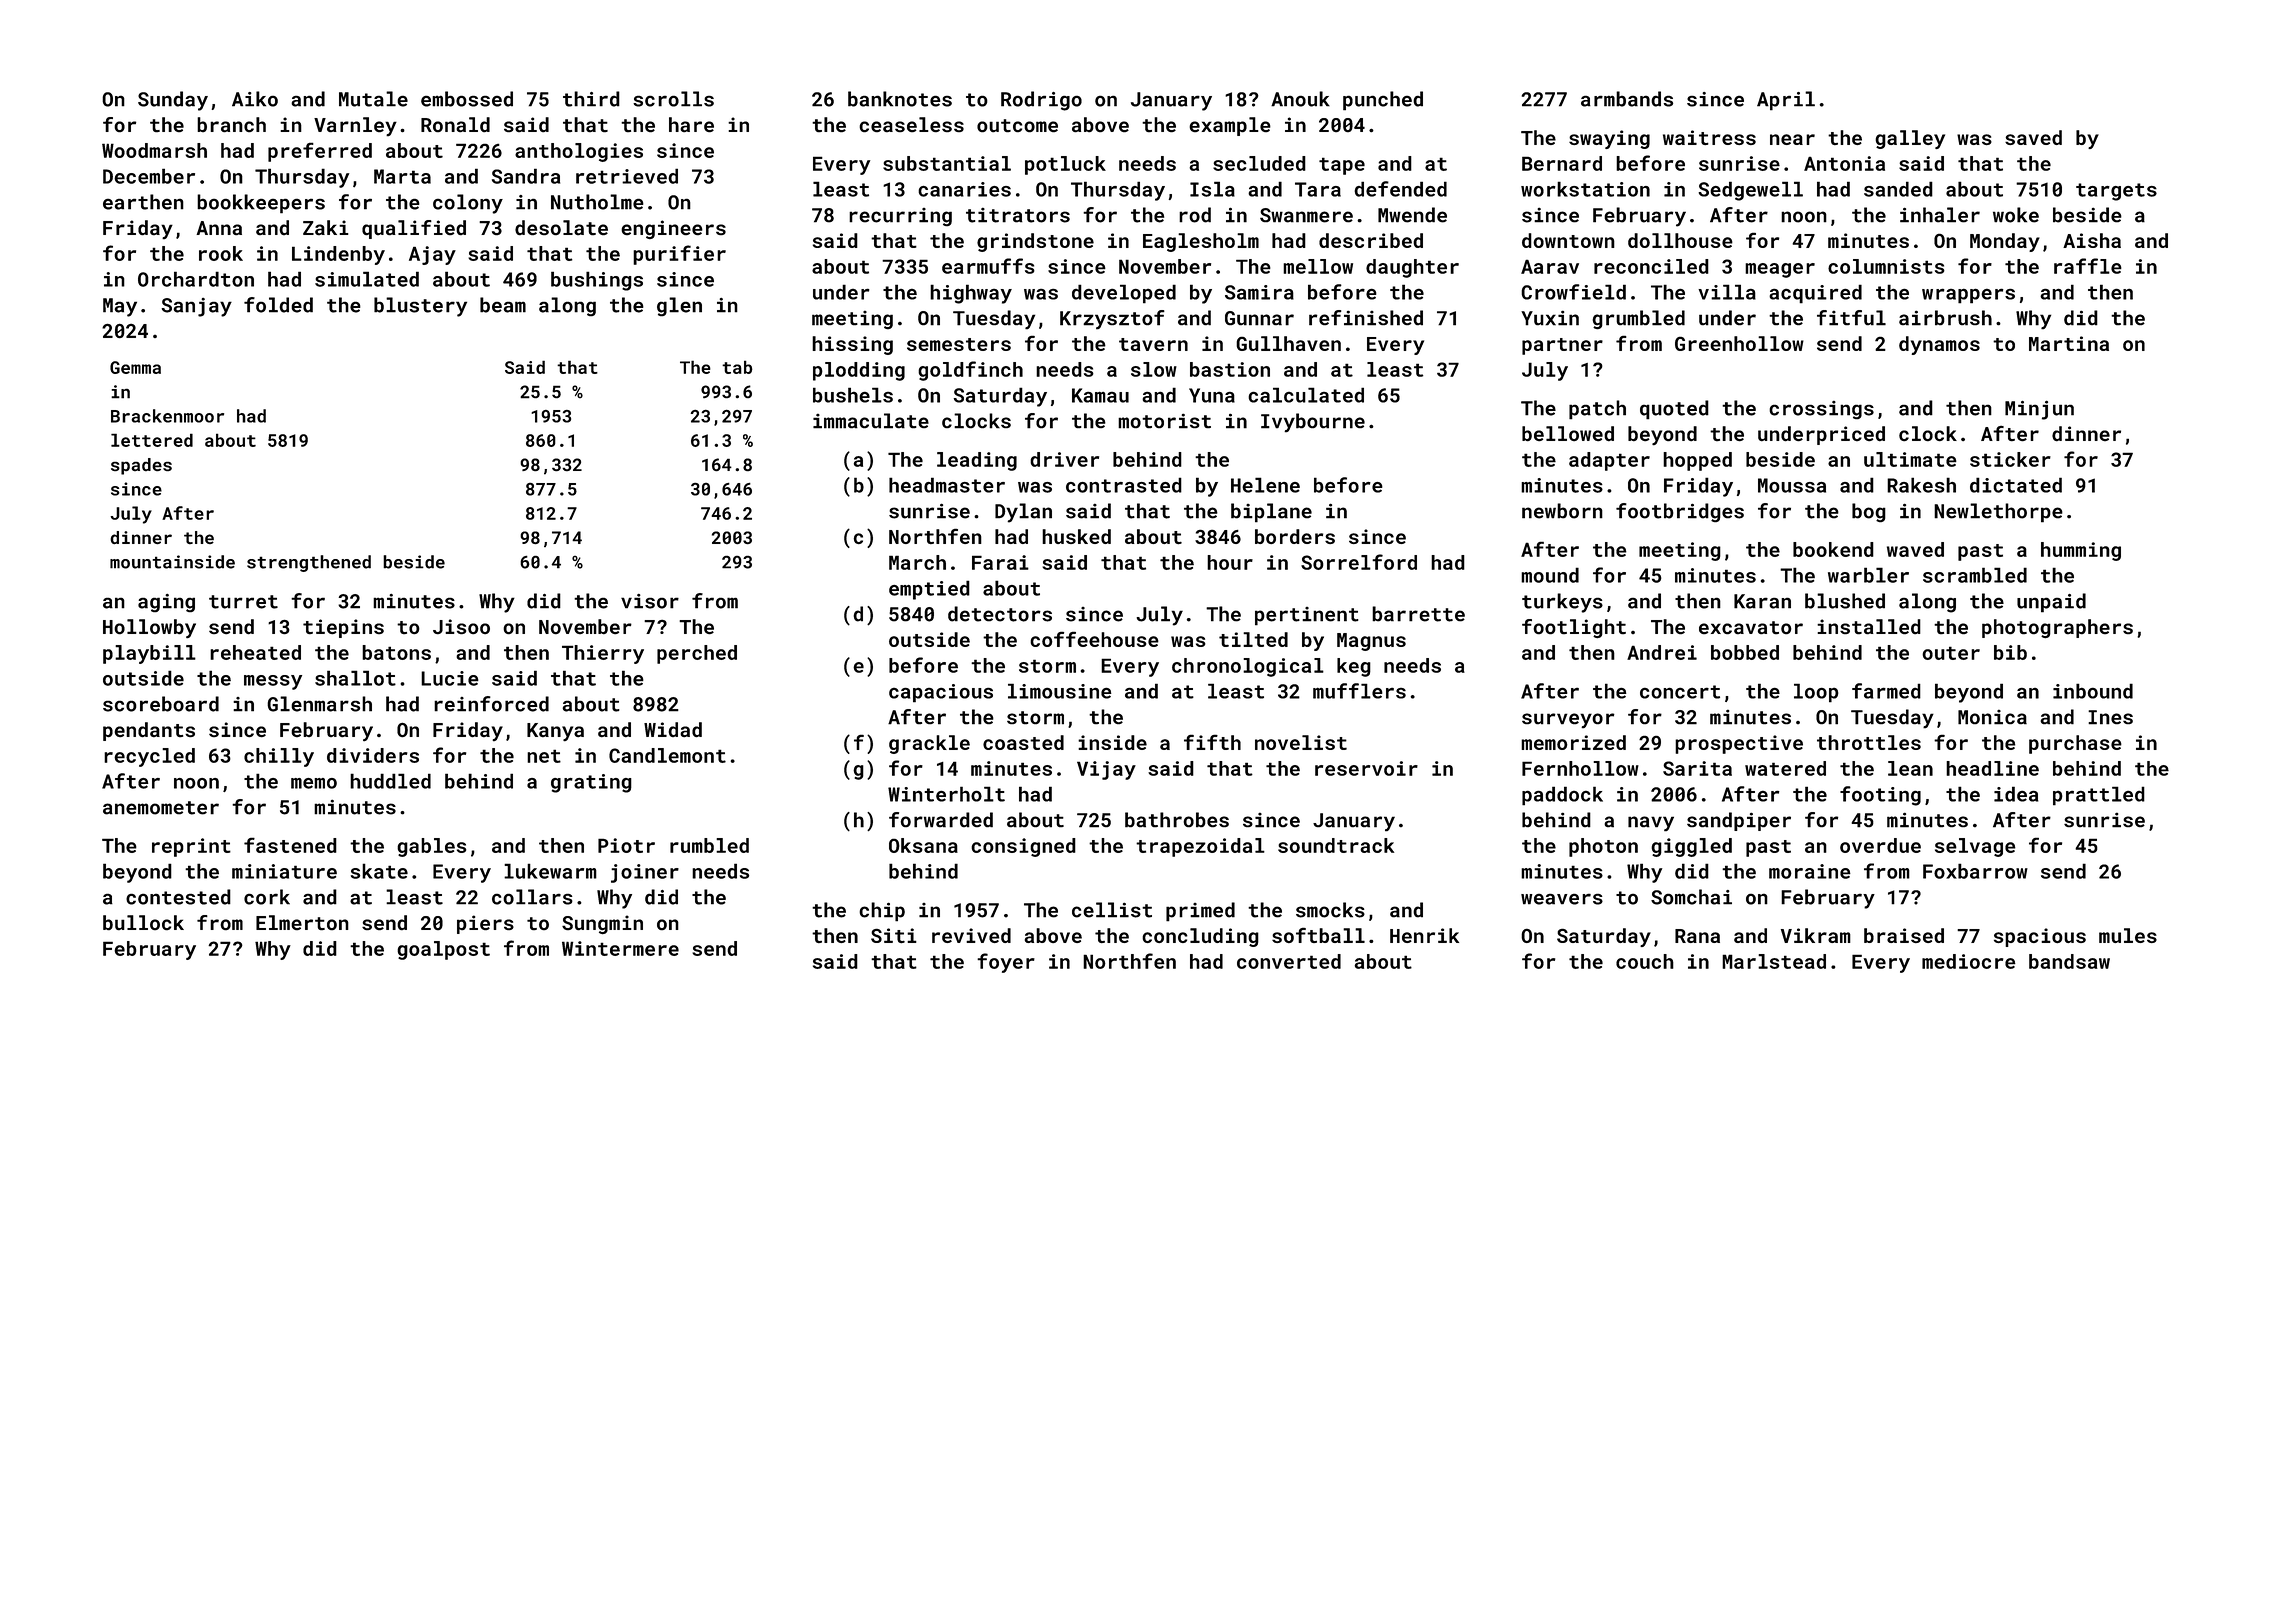 The height and width of the page is (1614, 2282). I want to click on bib, so click(2010, 652).
